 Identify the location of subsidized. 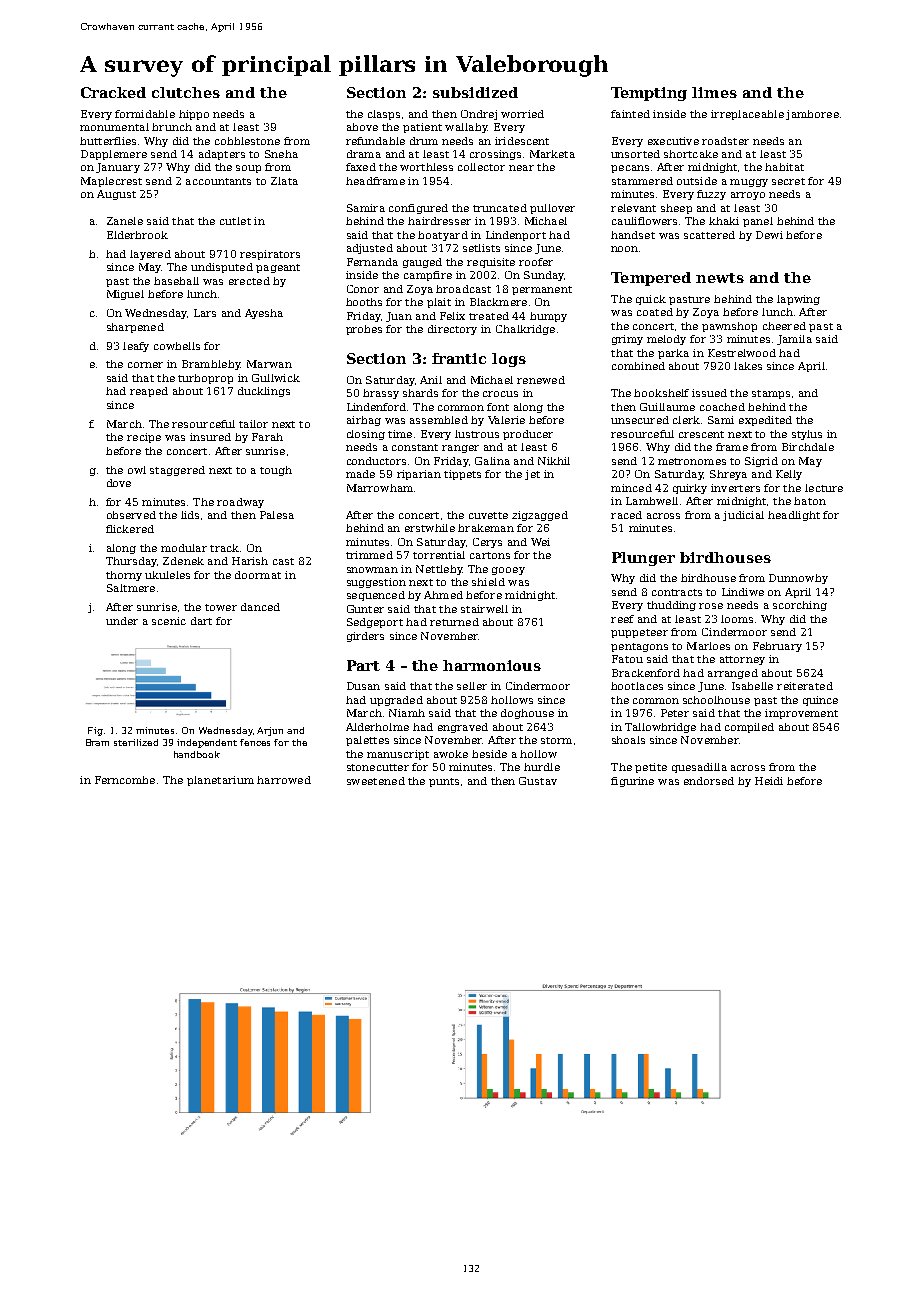
(475, 92).
